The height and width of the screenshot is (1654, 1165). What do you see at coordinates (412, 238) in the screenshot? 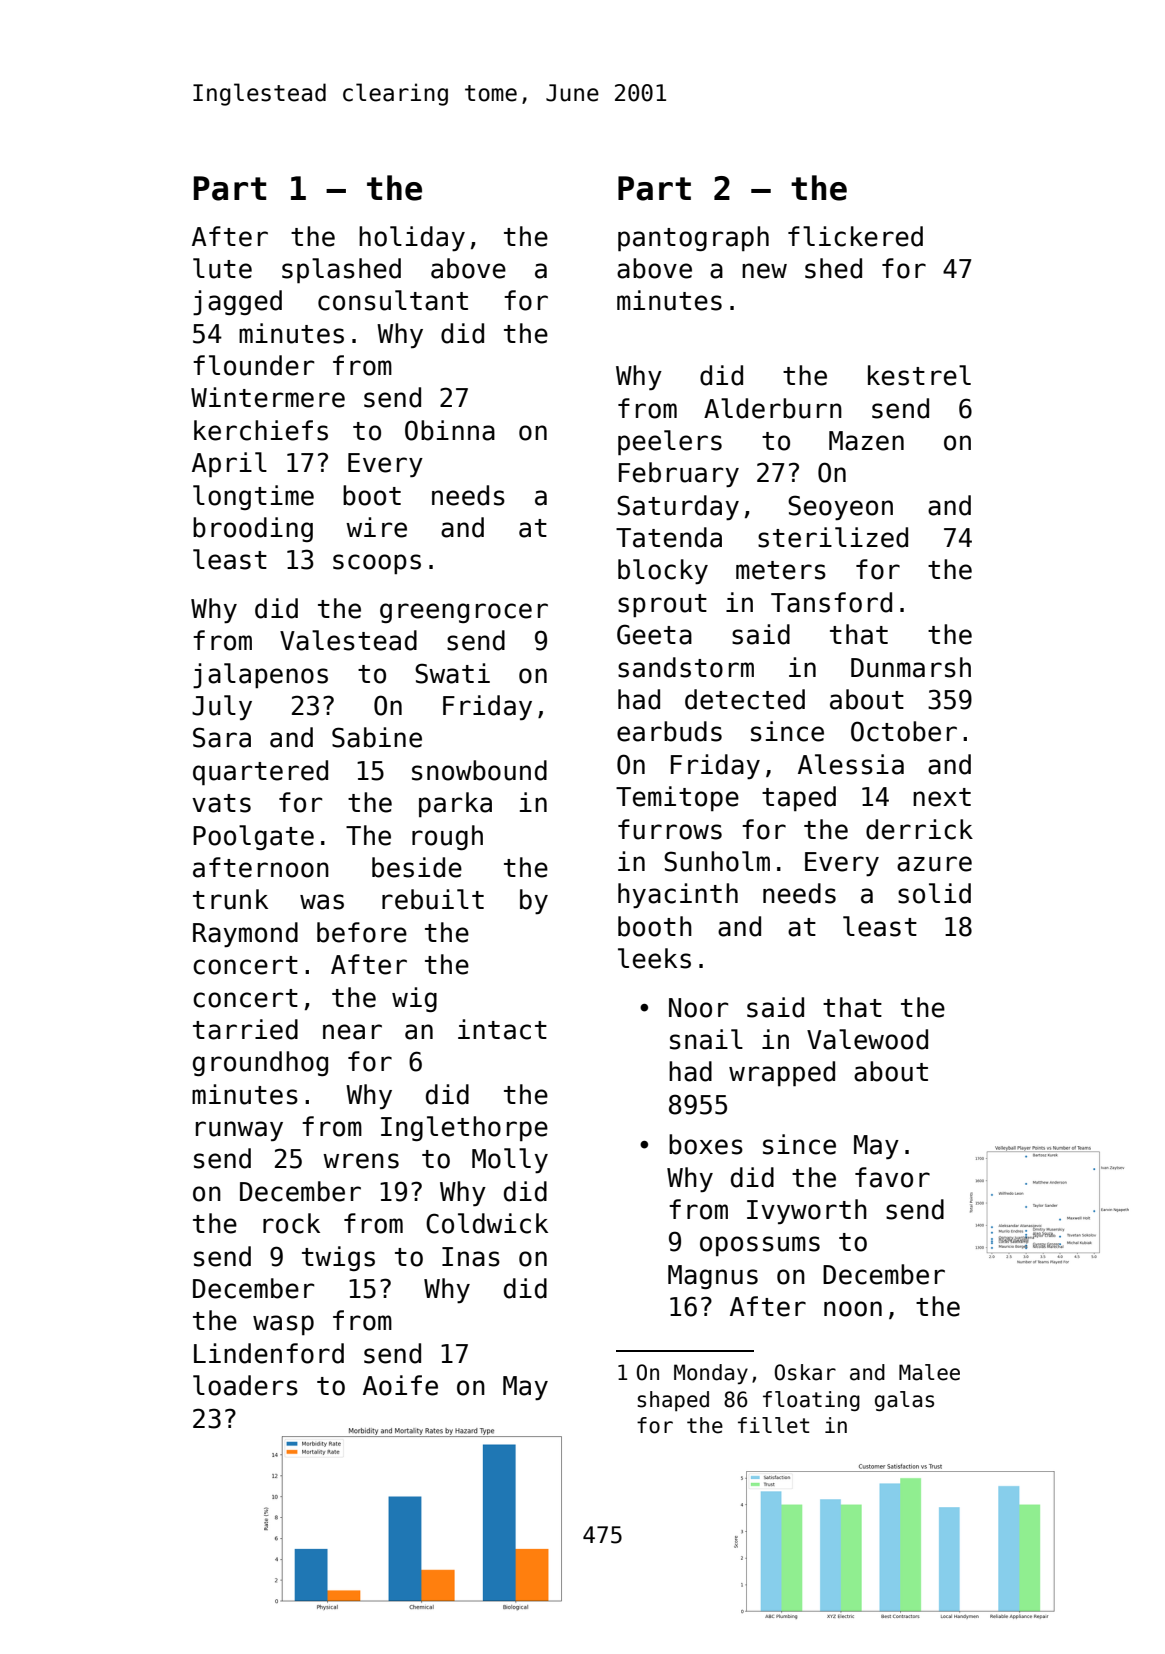
I see `holiday` at bounding box center [412, 238].
